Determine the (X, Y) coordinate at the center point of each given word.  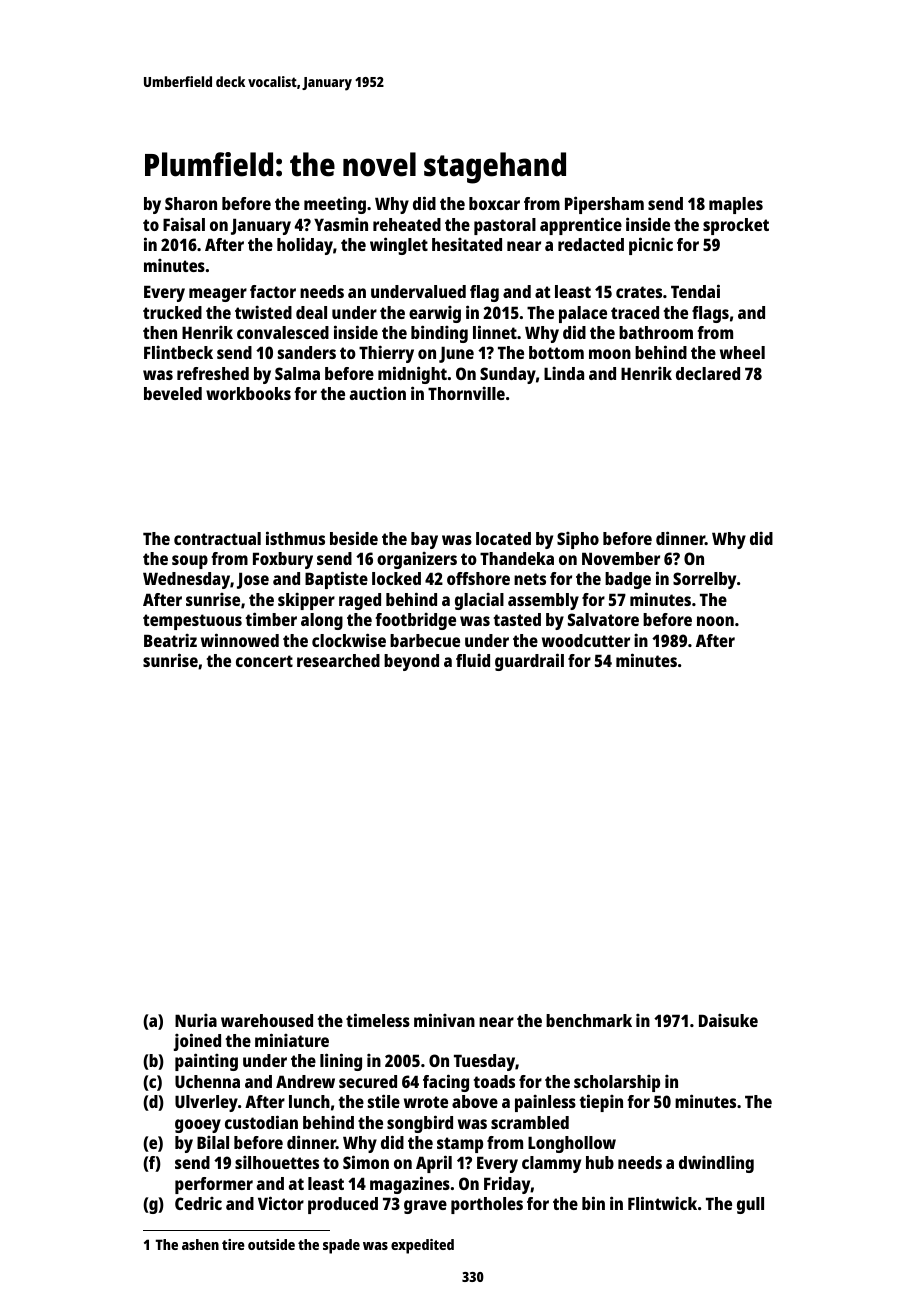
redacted (591, 244)
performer (214, 1185)
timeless (378, 1020)
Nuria (196, 1020)
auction (378, 393)
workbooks (248, 393)
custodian (261, 1122)
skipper (306, 601)
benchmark (589, 1020)
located (503, 538)
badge (628, 580)
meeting (335, 205)
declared (708, 373)
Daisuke (728, 1020)
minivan (444, 1020)
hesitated (467, 244)
